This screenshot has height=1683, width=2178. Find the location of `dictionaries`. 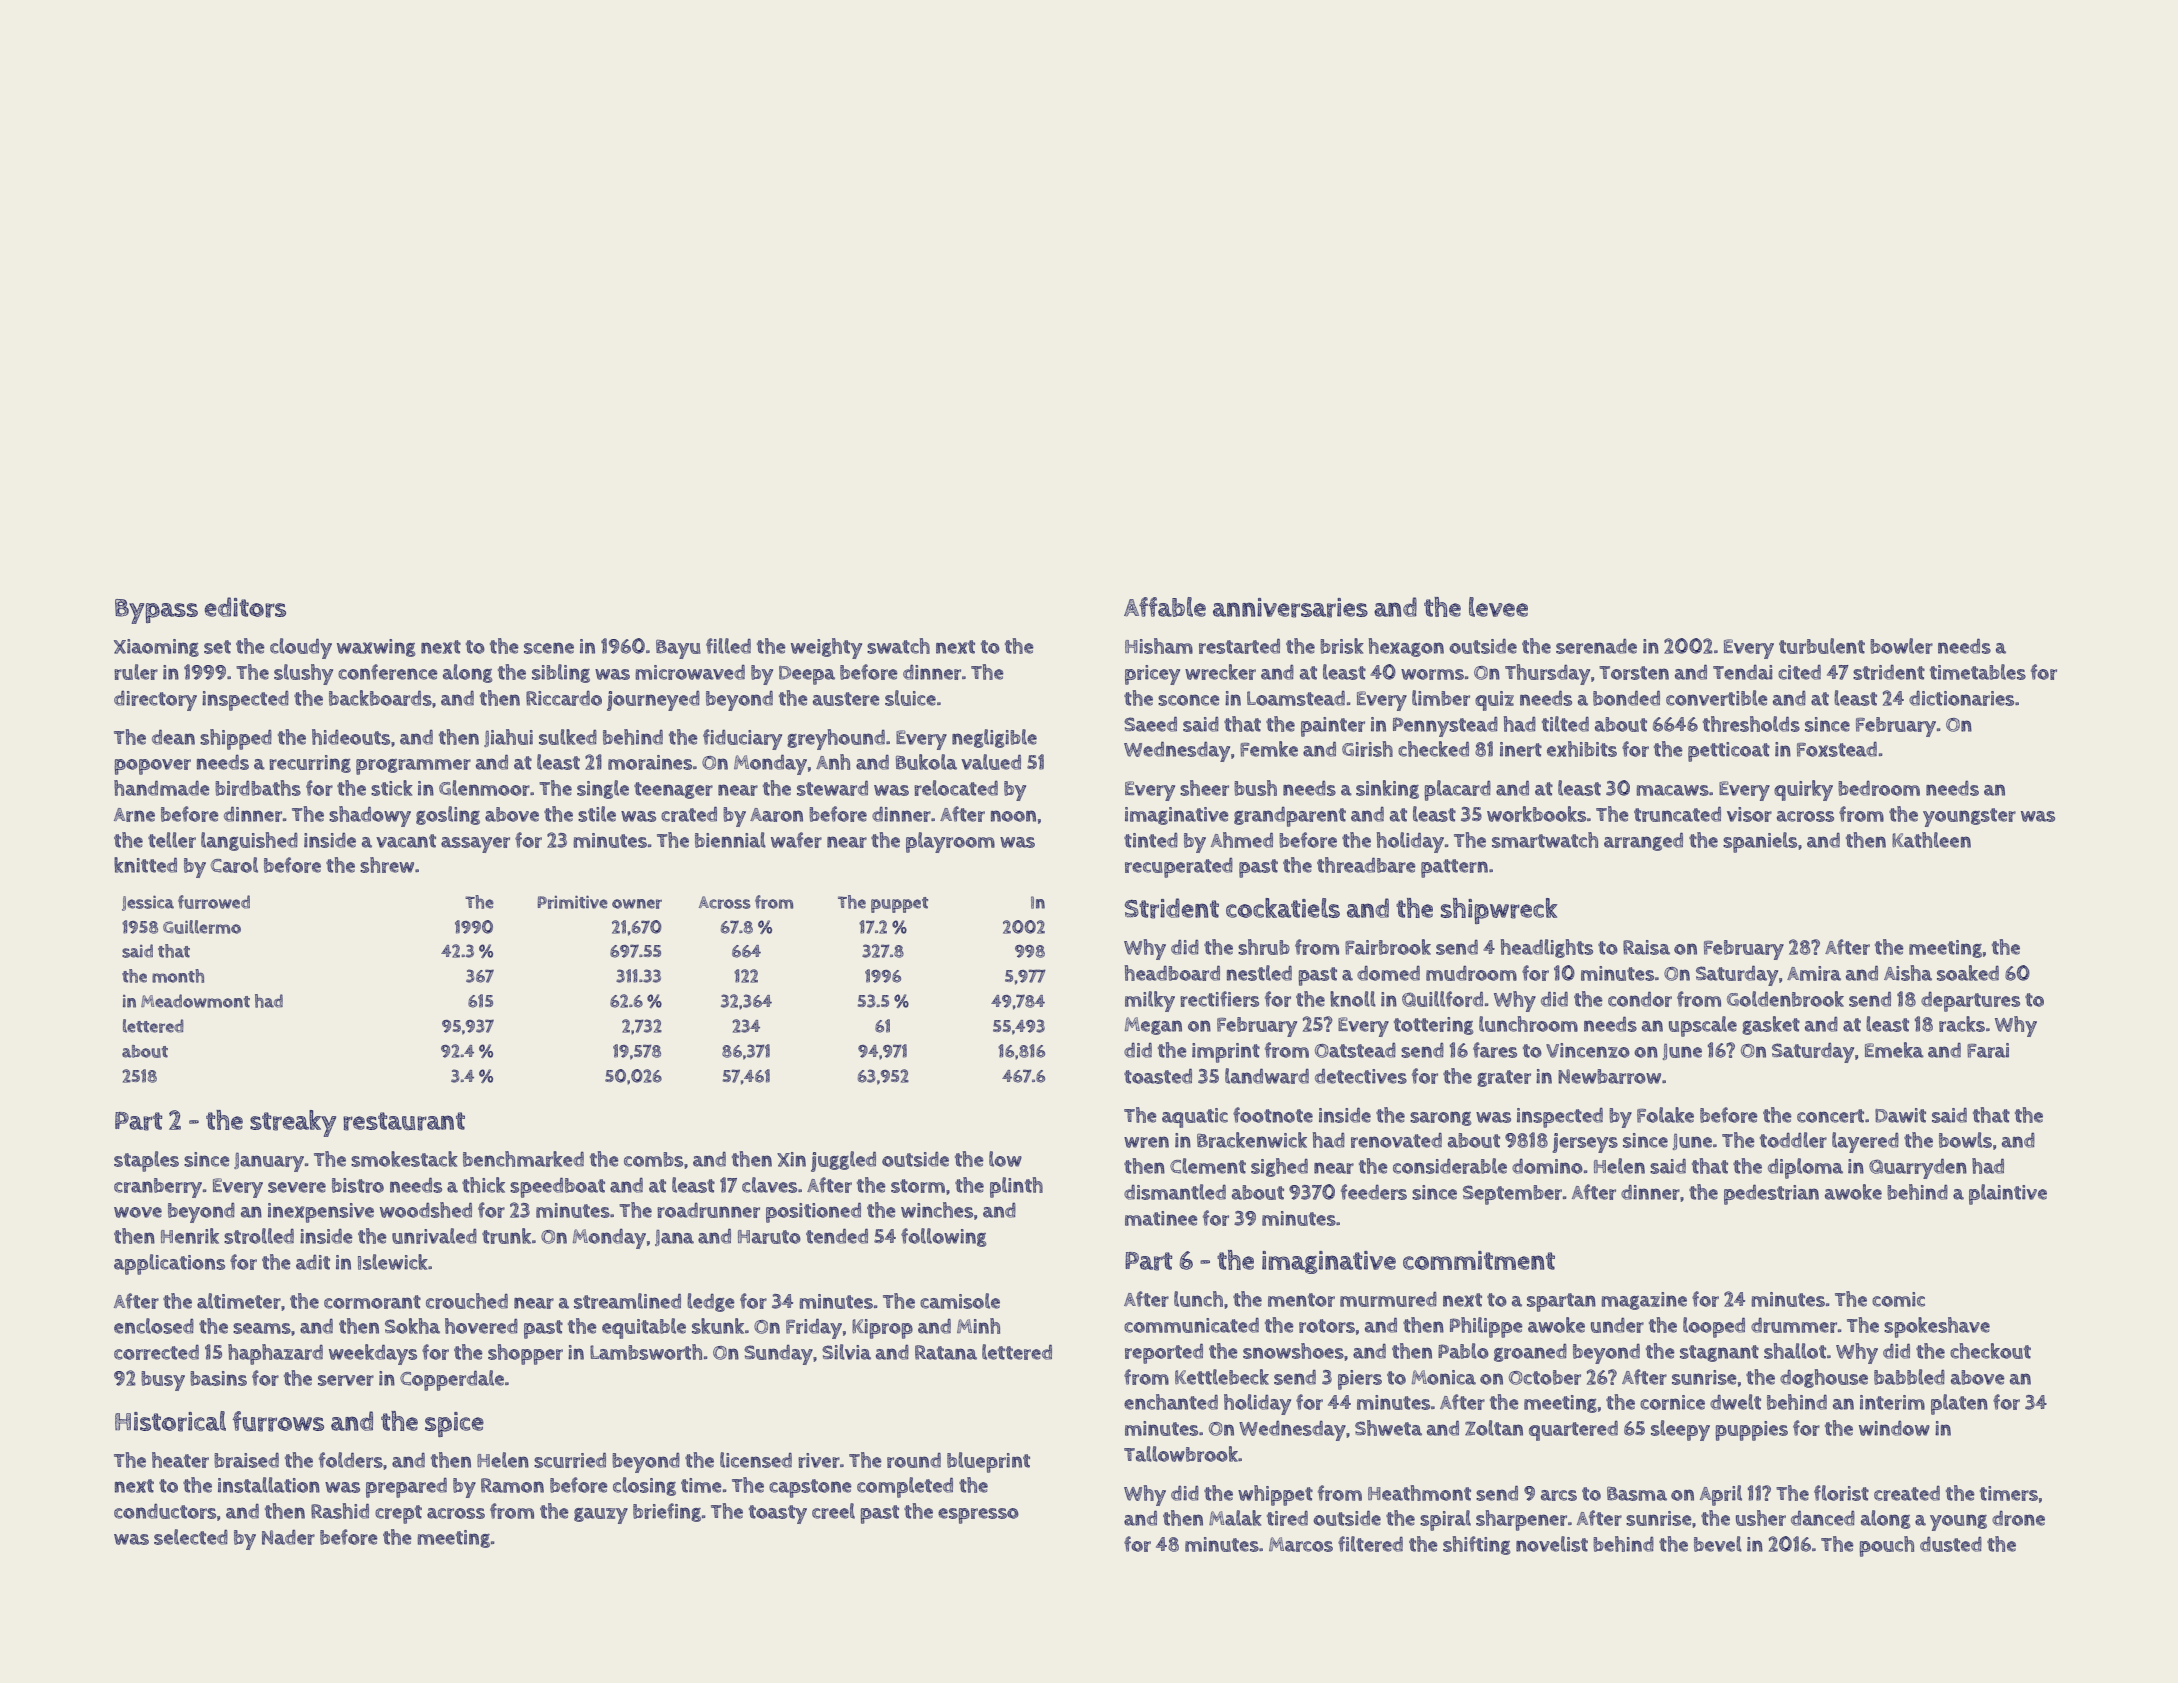

dictionaries is located at coordinates (1961, 698).
